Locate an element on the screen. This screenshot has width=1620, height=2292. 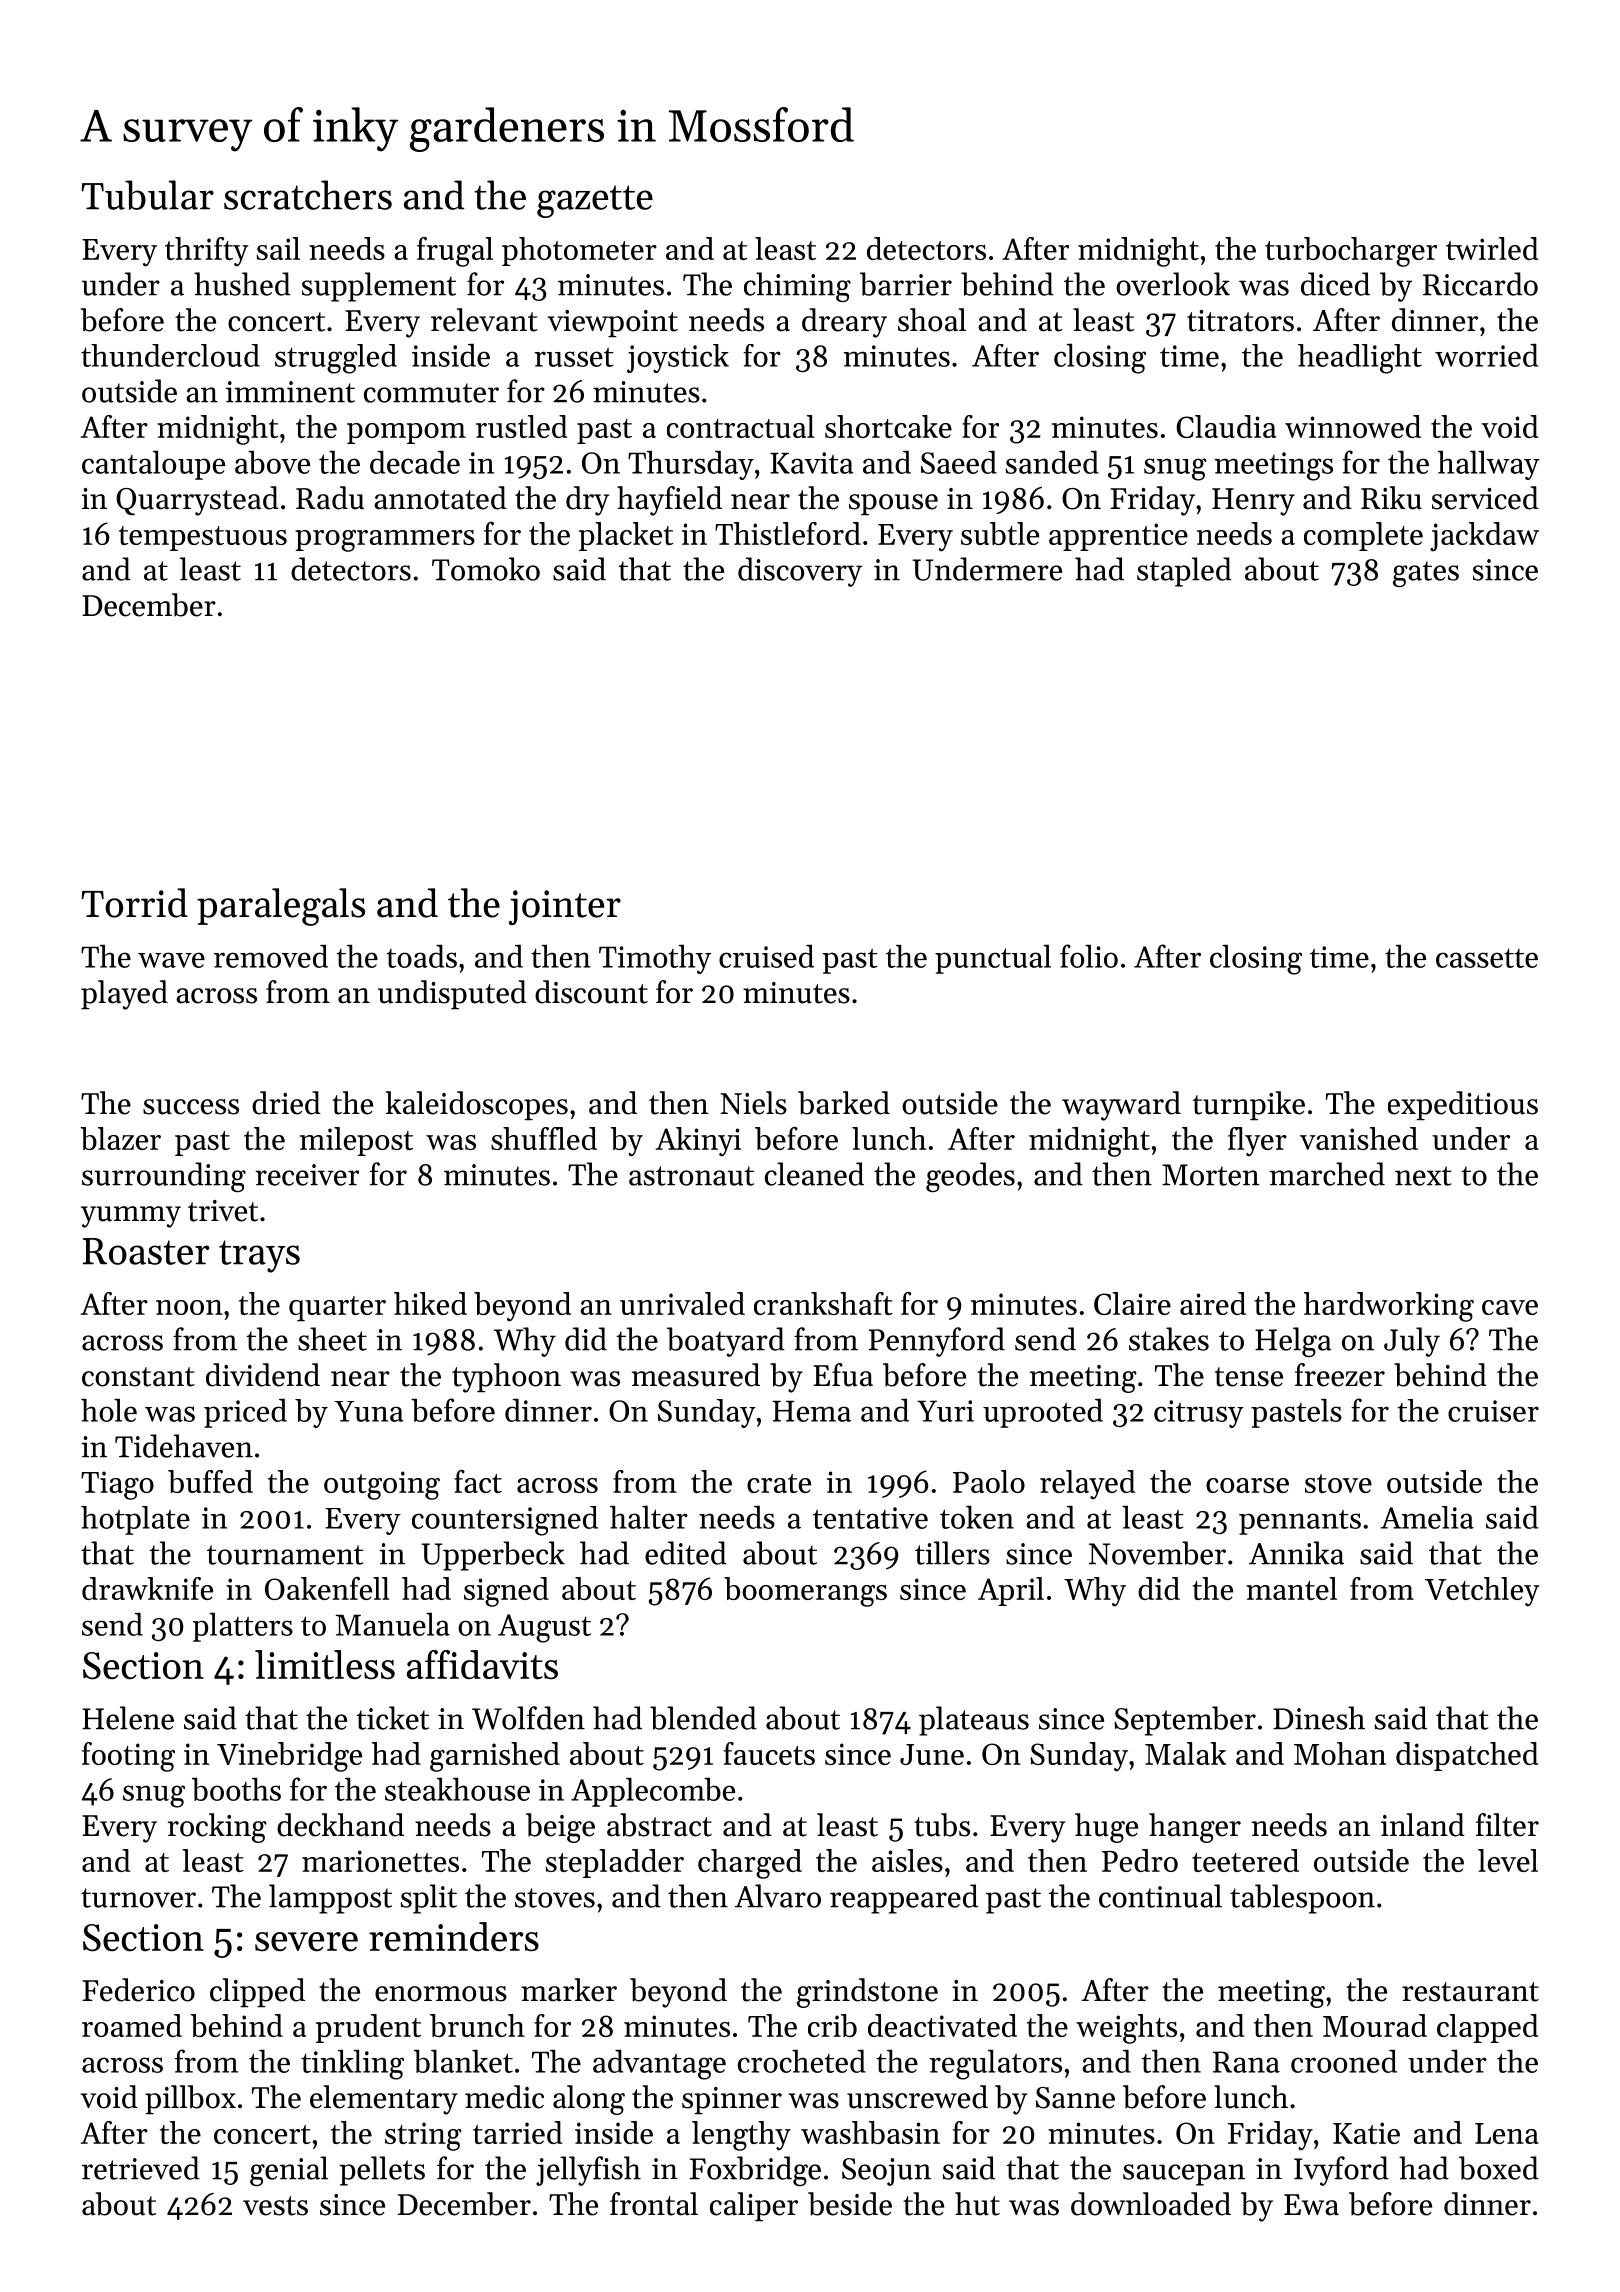
next is located at coordinates (1423, 1176).
